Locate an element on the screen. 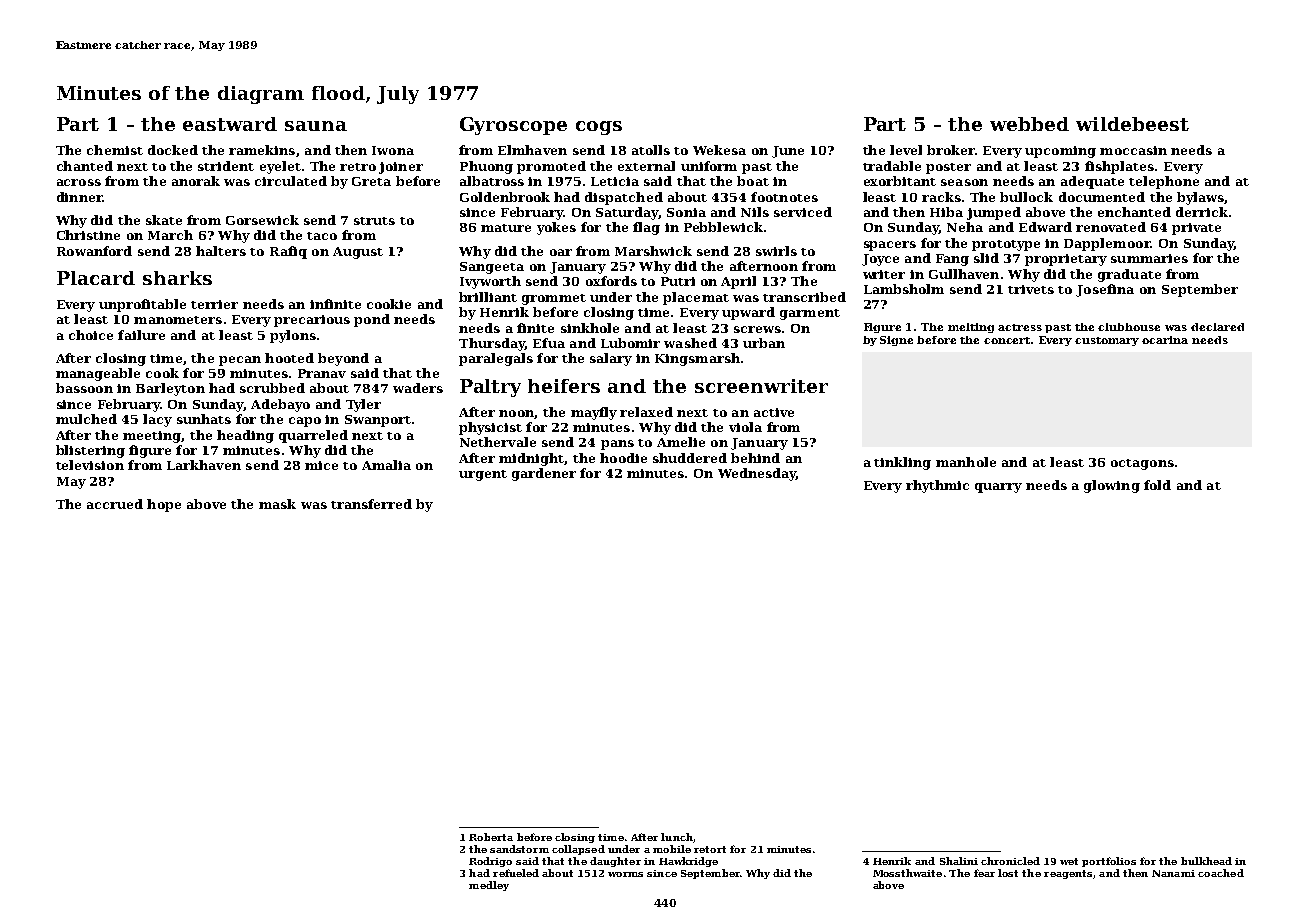 The width and height of the screenshot is (1308, 924). mask is located at coordinates (277, 504).
